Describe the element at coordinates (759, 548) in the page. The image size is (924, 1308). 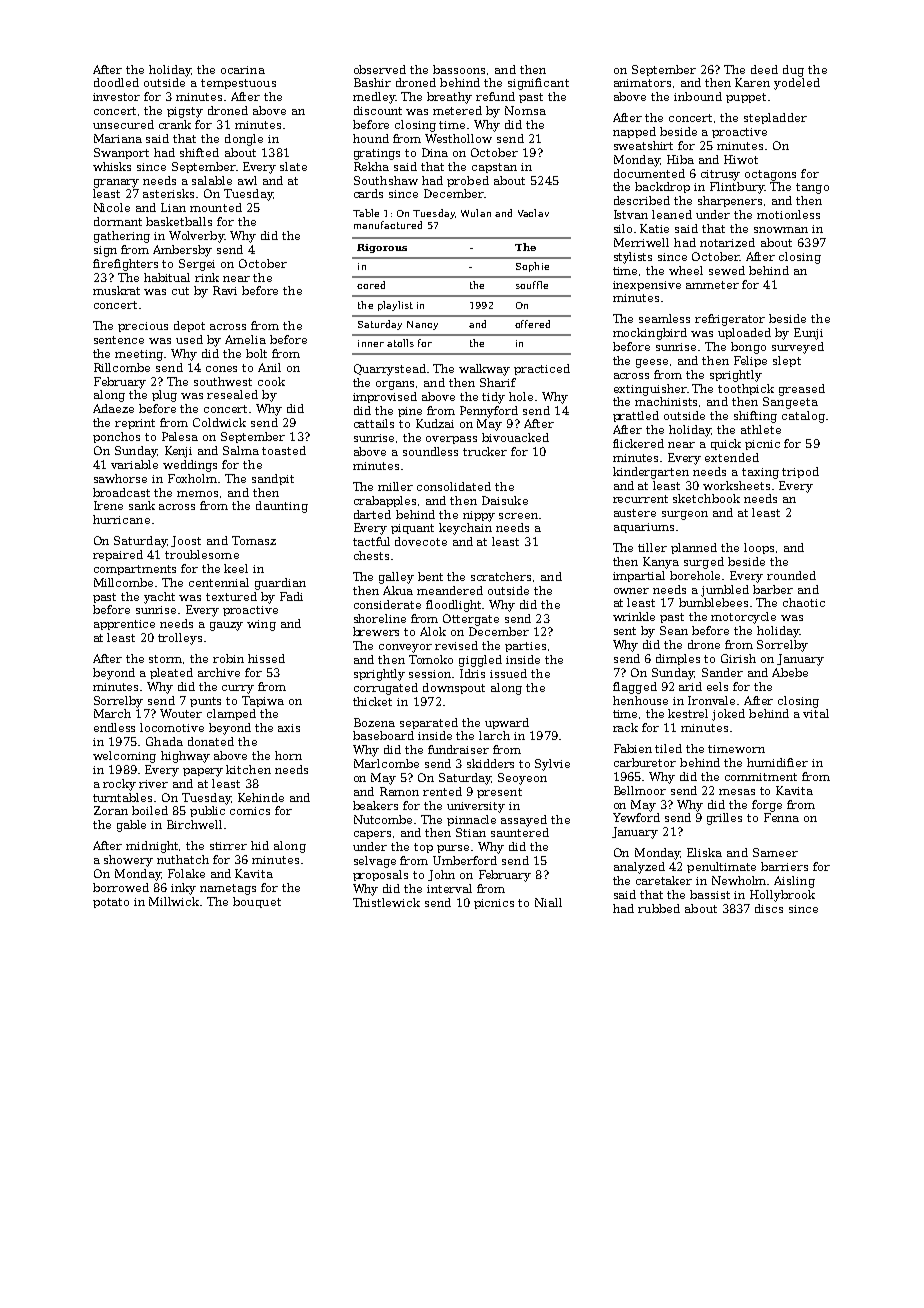
I see `loops` at that location.
